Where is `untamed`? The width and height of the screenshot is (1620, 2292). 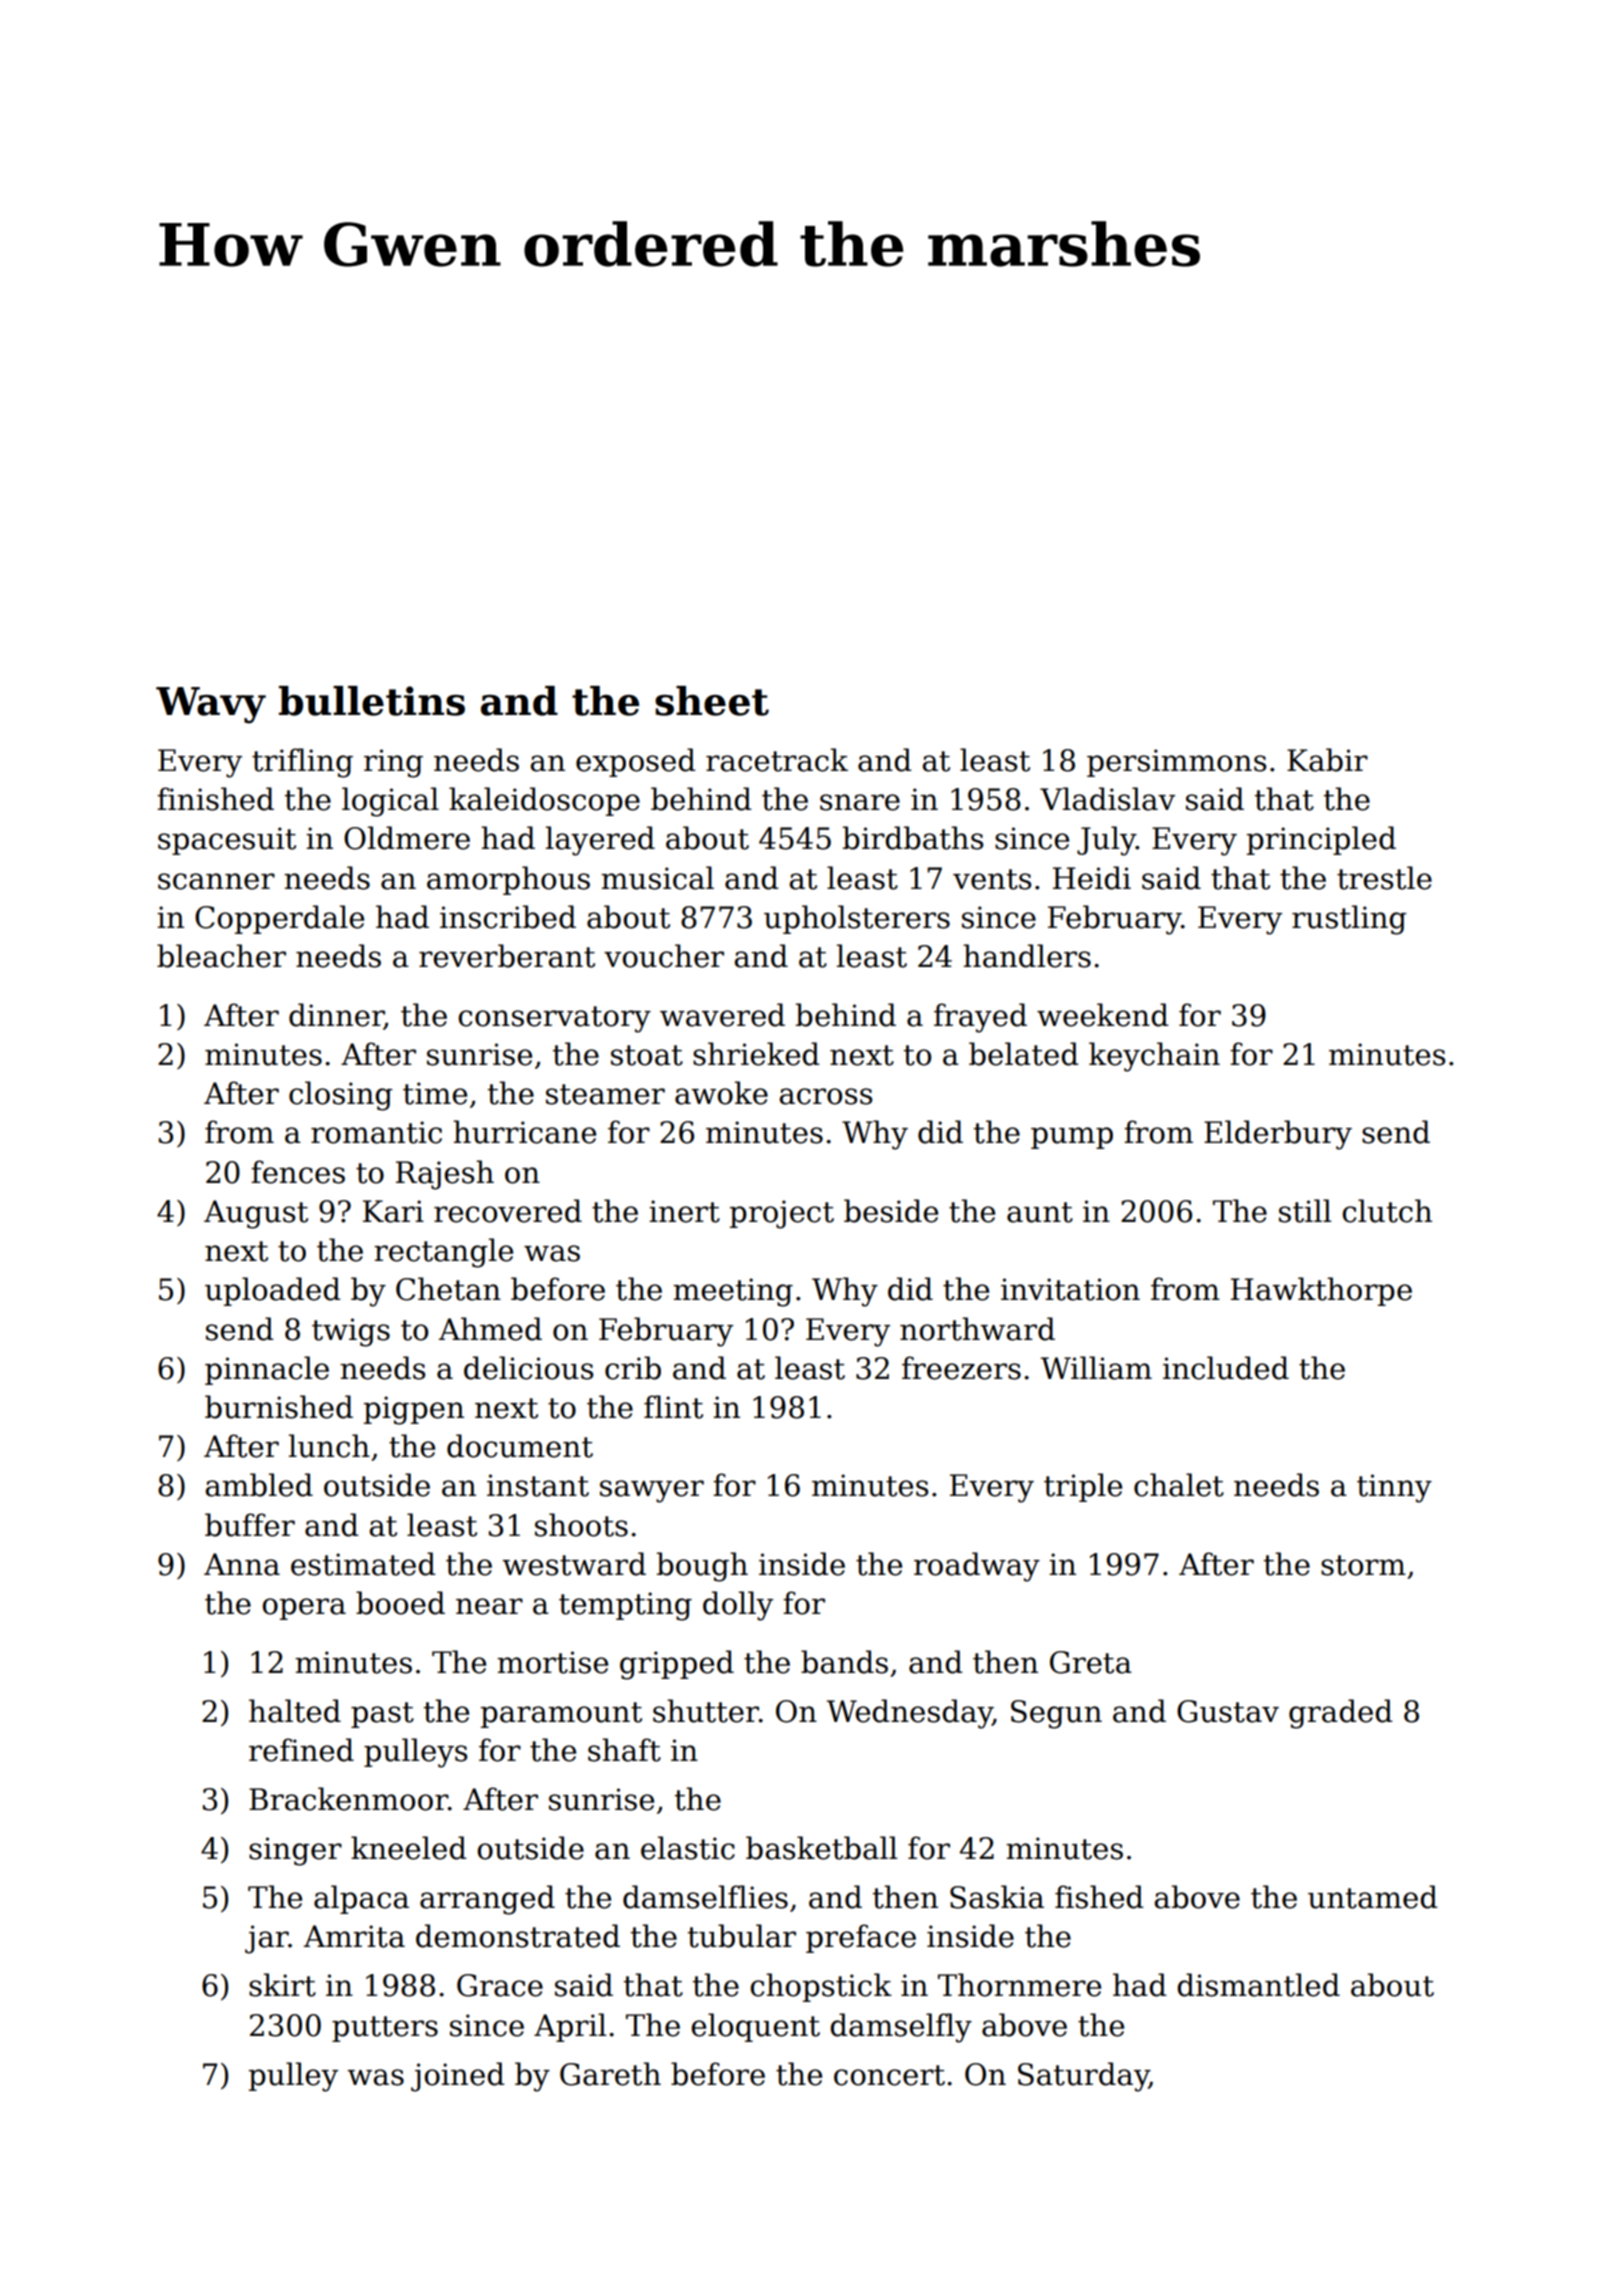 untamed is located at coordinates (1373, 1897).
